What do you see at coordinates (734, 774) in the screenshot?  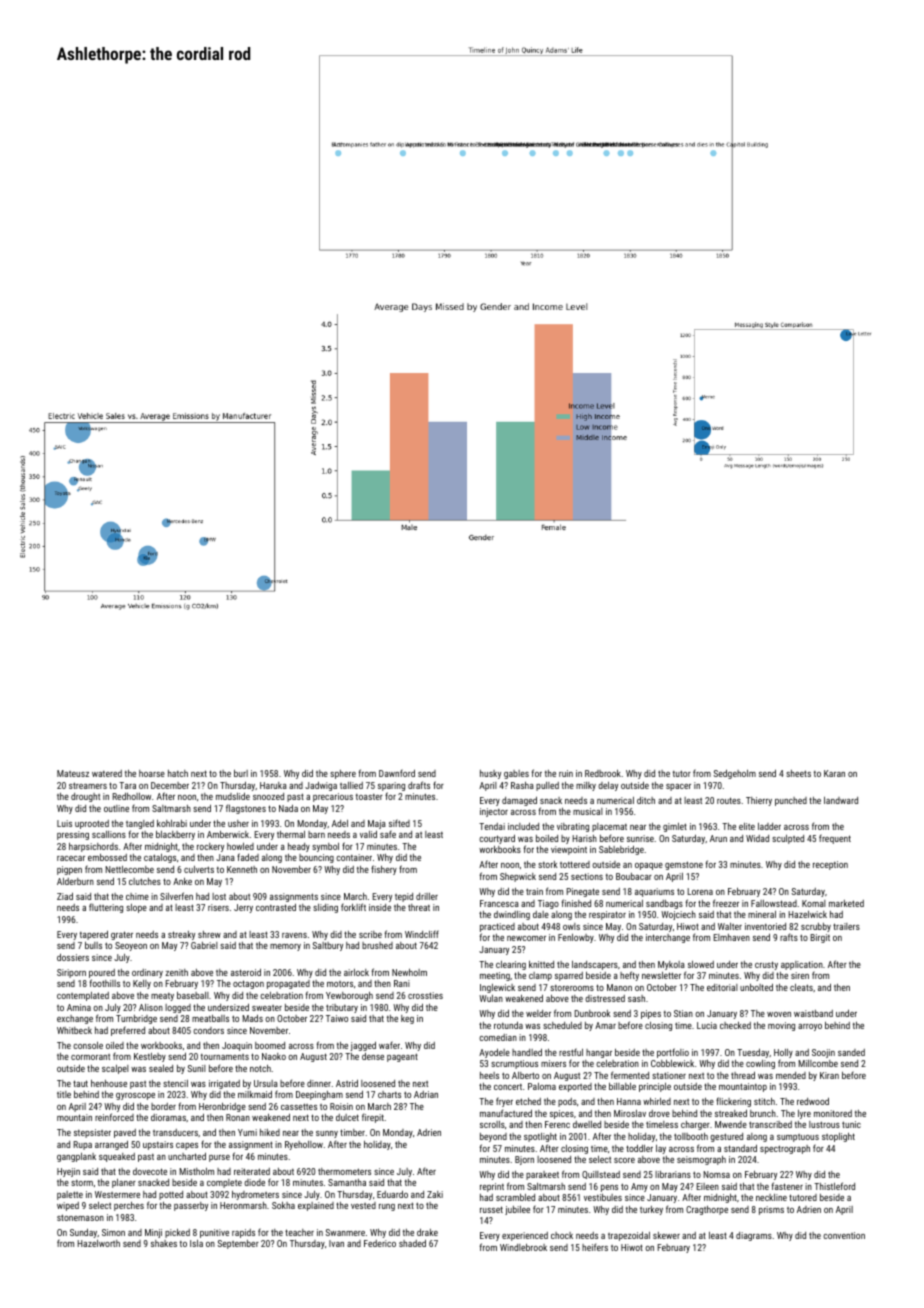 I see `Sedgeholm` at bounding box center [734, 774].
